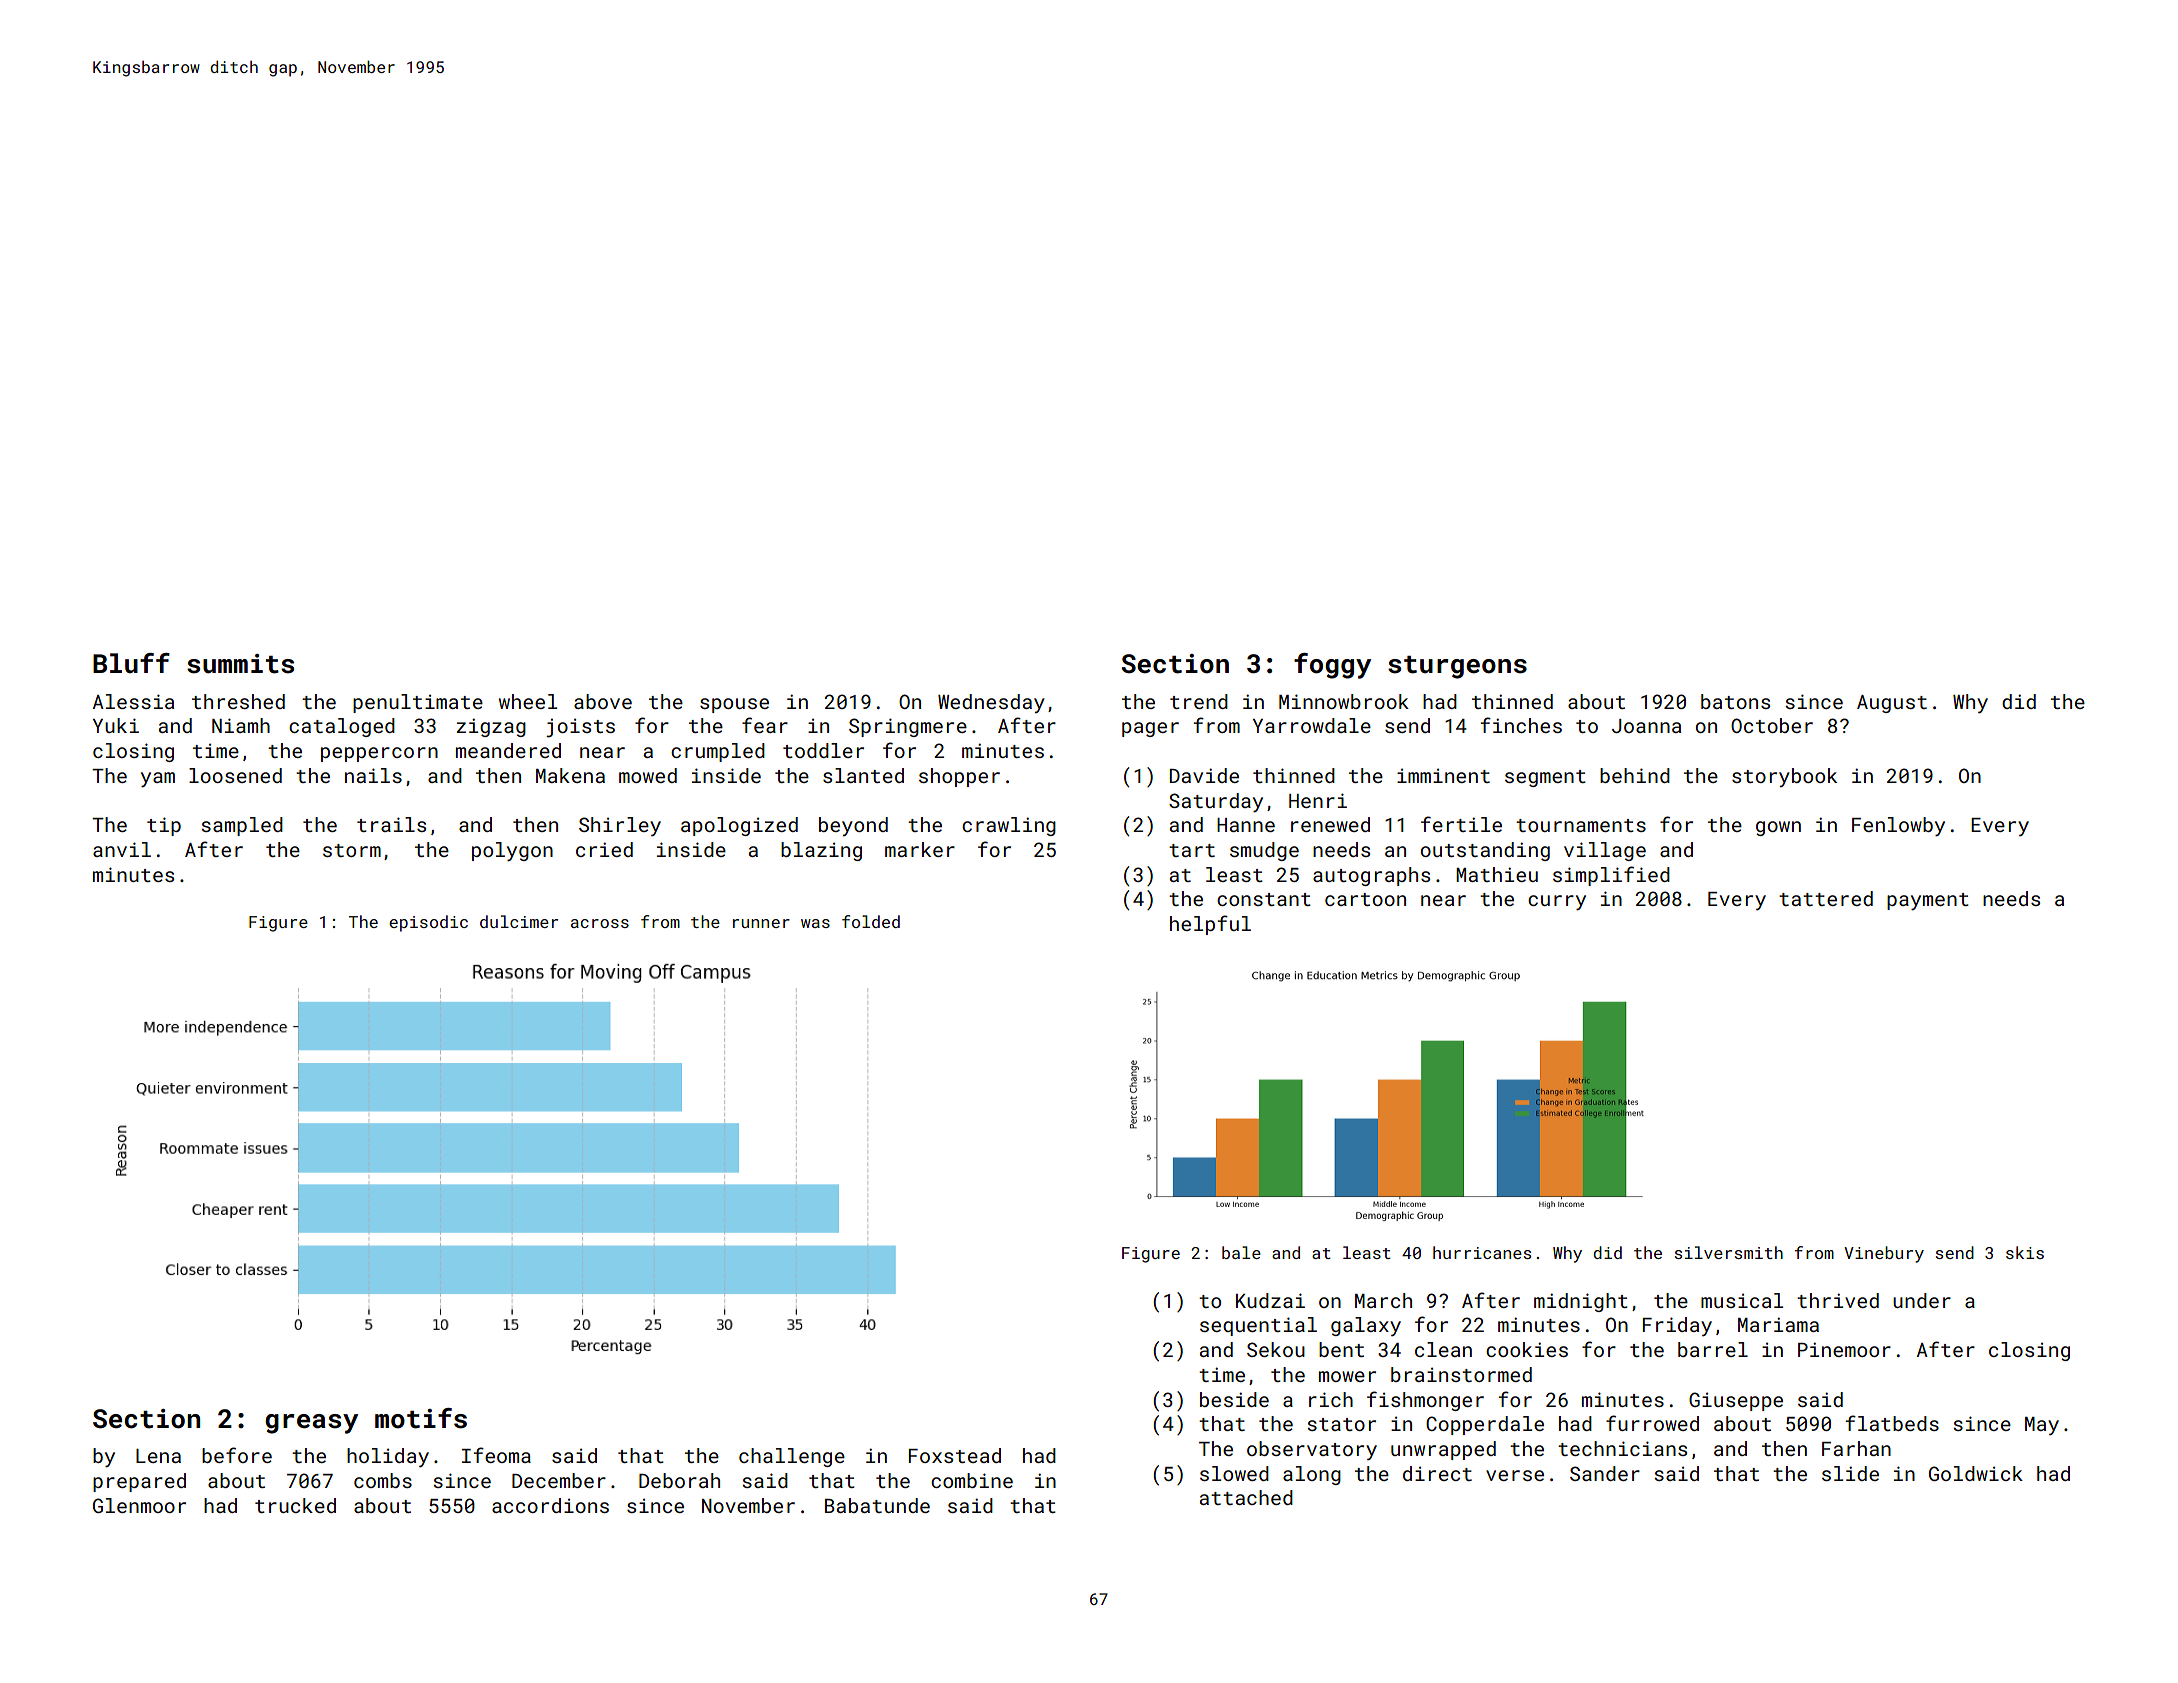 The width and height of the screenshot is (2178, 1683). Describe the element at coordinates (1482, 1252) in the screenshot. I see `hurricanes` at that location.
